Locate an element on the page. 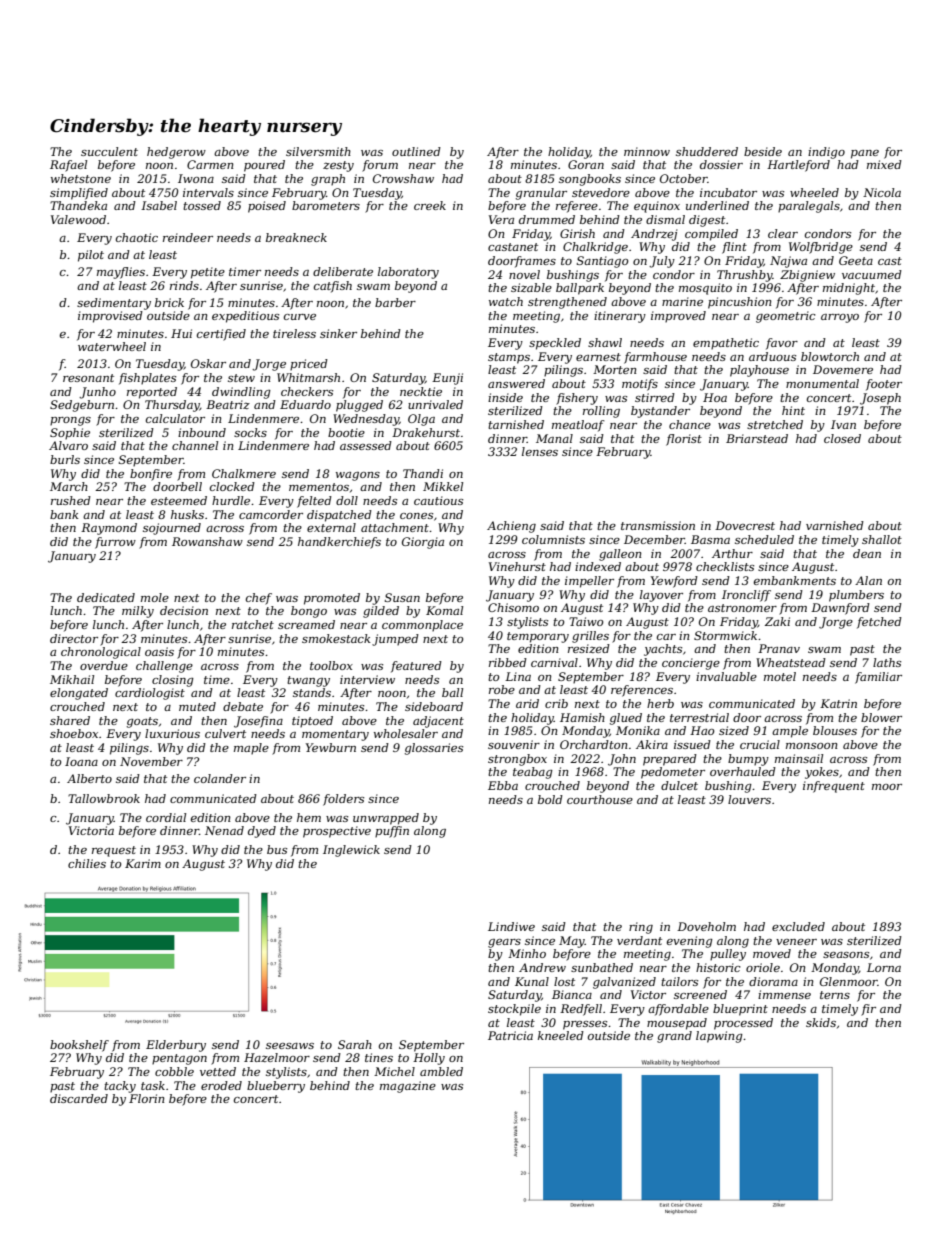  minnow is located at coordinates (647, 151).
